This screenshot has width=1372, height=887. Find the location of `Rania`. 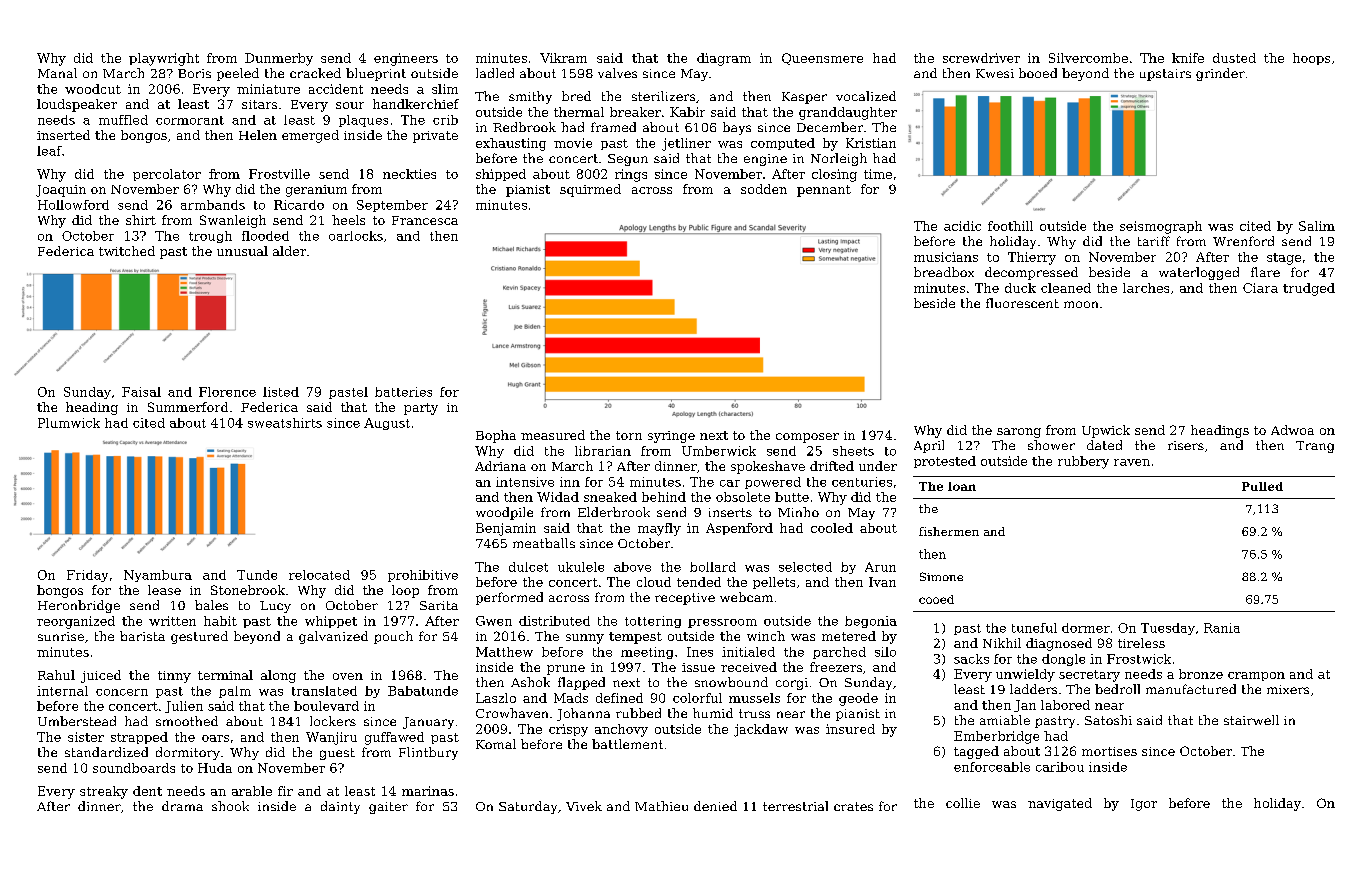

Rania is located at coordinates (1222, 628).
